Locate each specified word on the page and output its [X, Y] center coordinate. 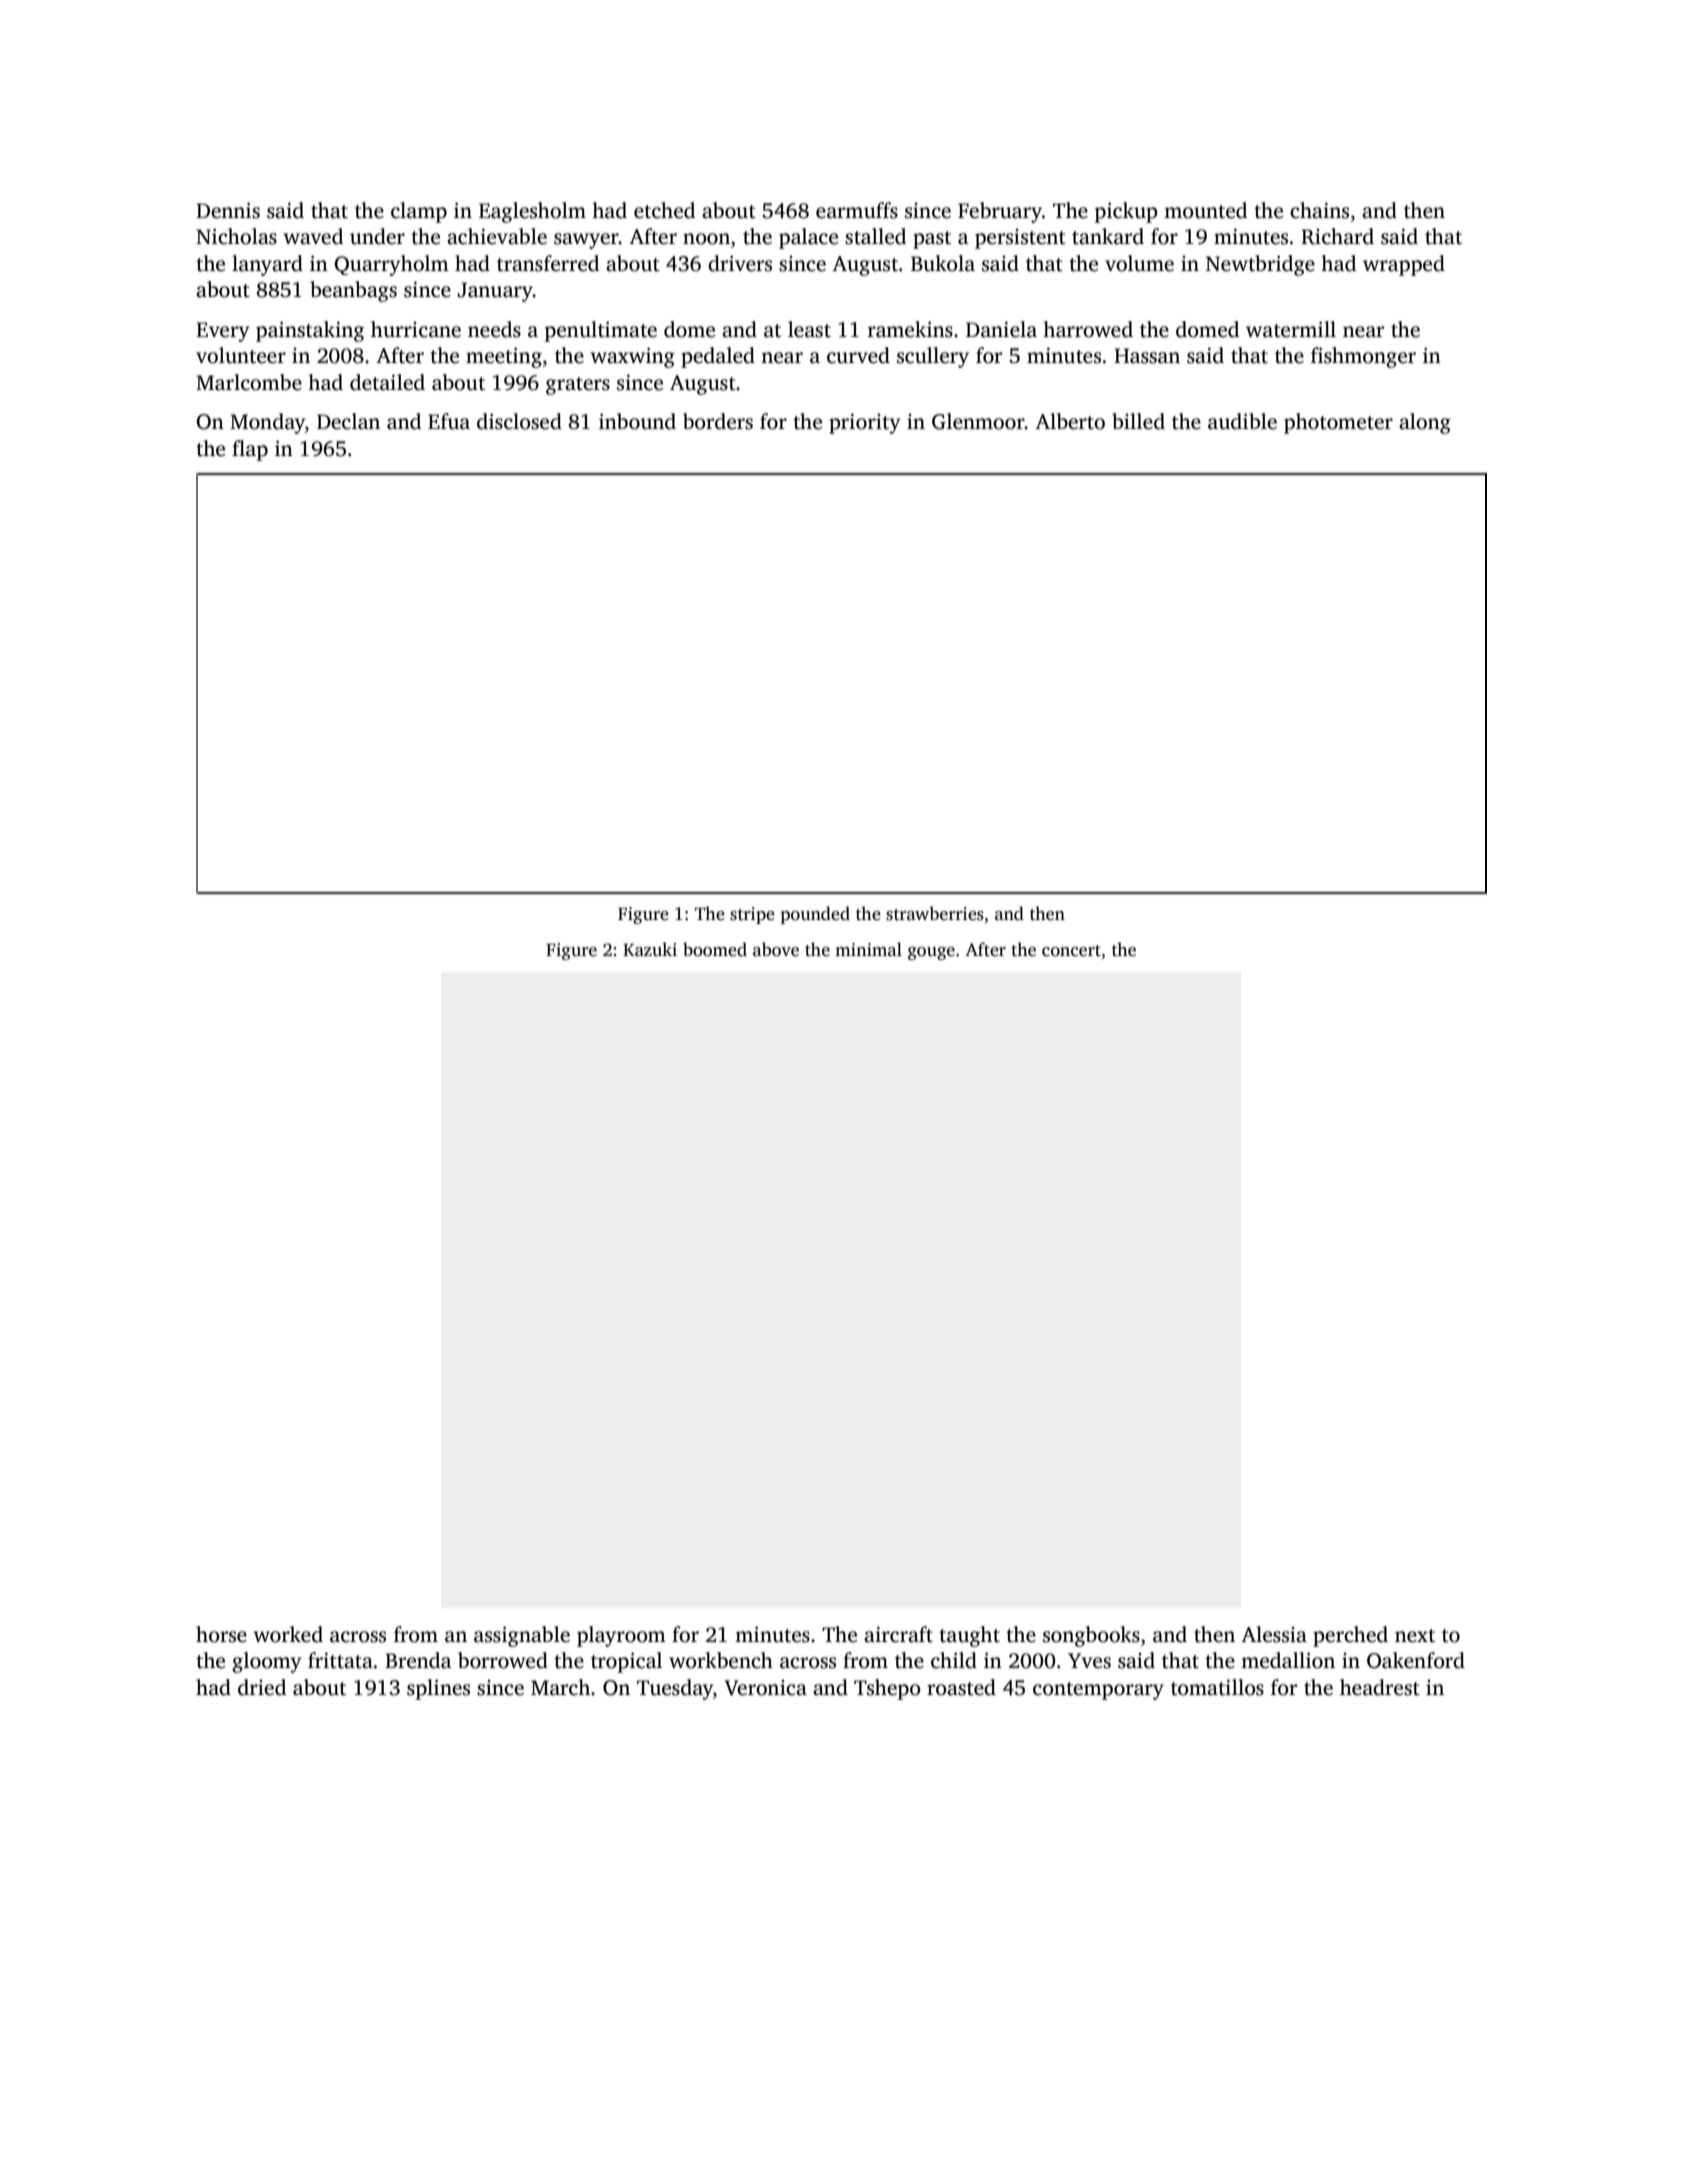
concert [1071, 951]
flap [250, 450]
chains [1319, 210]
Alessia [1274, 1634]
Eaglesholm [532, 212]
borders [718, 421]
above [776, 949]
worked [288, 1634]
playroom [621, 1636]
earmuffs [857, 210]
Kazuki [650, 949]
